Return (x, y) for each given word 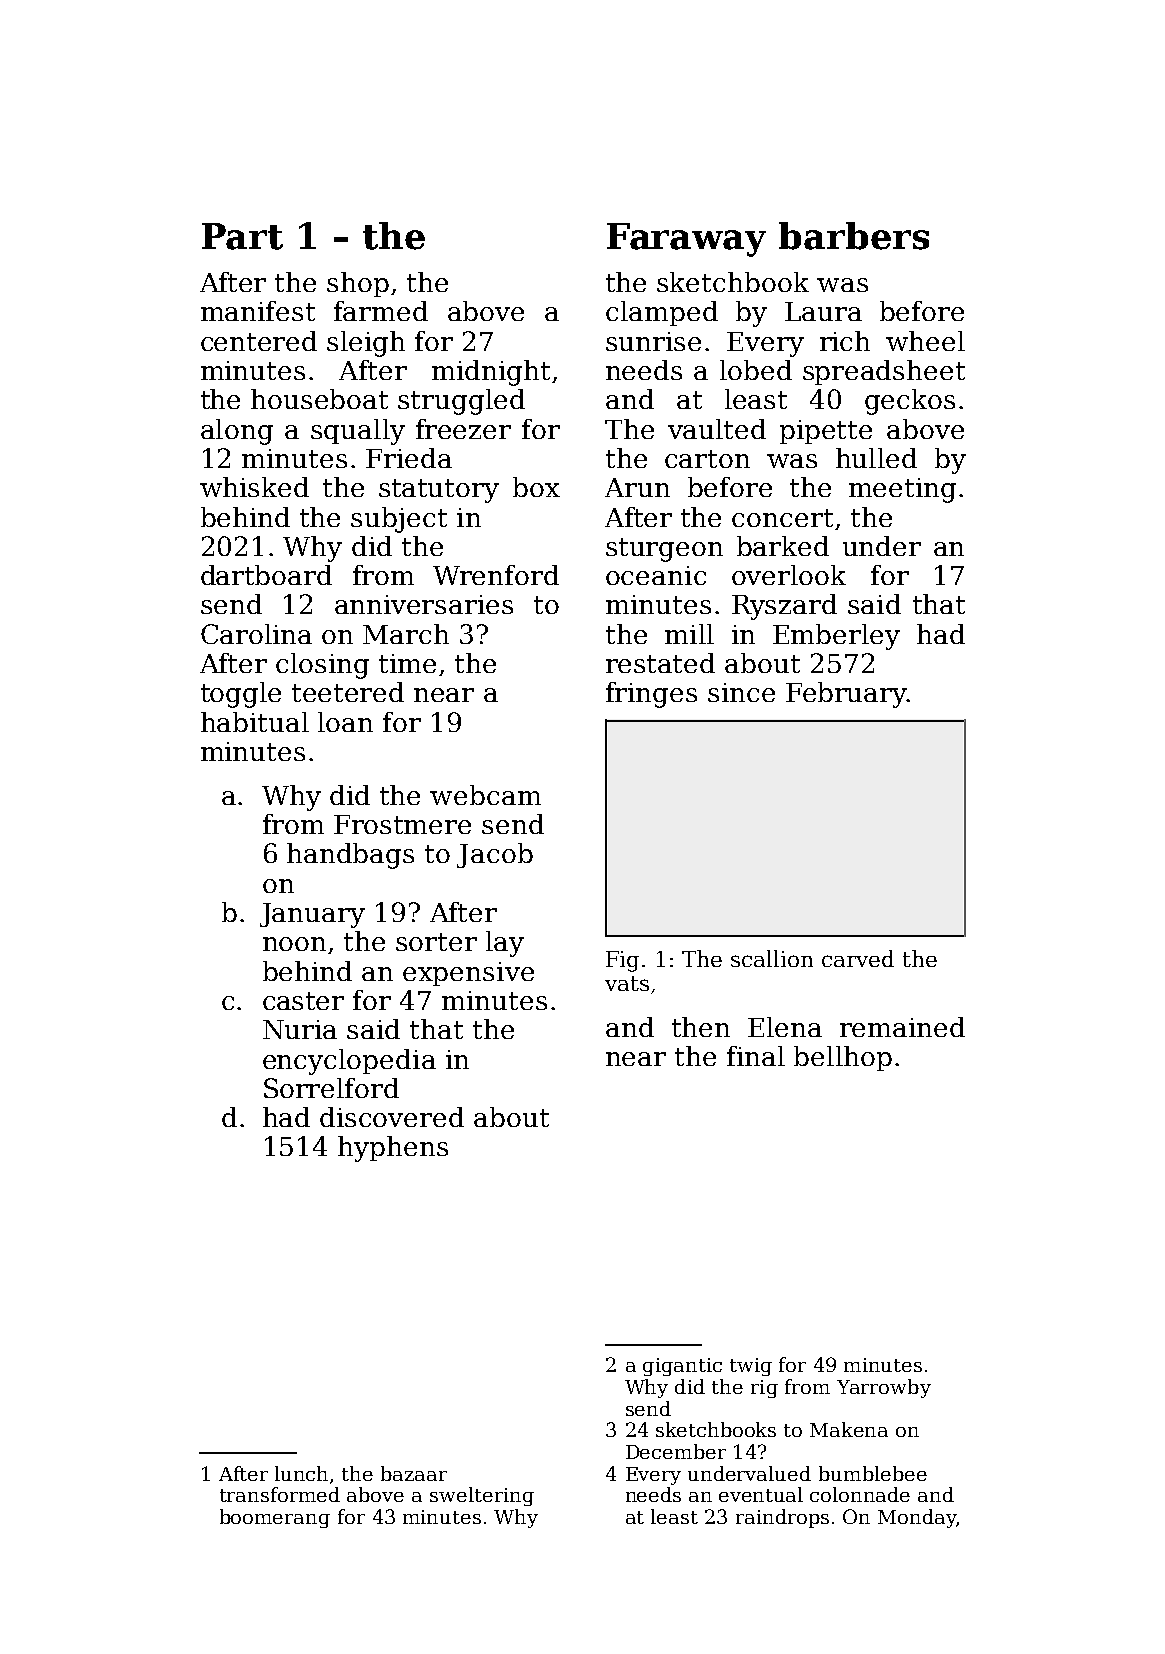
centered (259, 341)
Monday (917, 1518)
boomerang (275, 1518)
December (676, 1451)
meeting (902, 490)
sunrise (653, 341)
